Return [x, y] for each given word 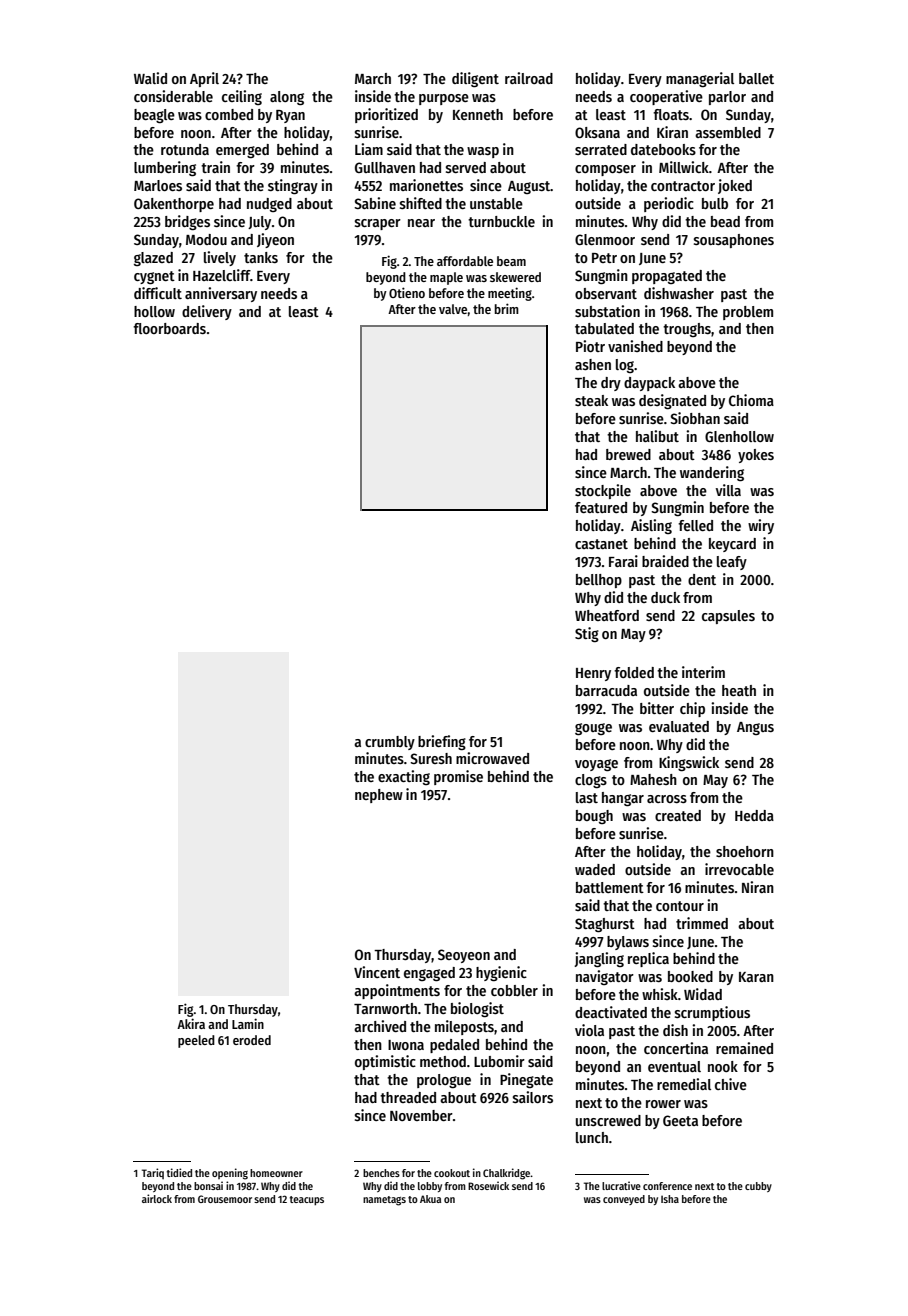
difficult [158, 293]
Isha [670, 1199]
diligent [475, 79]
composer [605, 170]
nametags [384, 1201]
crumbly [390, 743]
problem [748, 313]
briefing [442, 742]
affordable [465, 261]
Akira [191, 1023]
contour [680, 906]
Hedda [754, 815]
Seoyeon [464, 956]
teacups [307, 1200]
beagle [154, 116]
